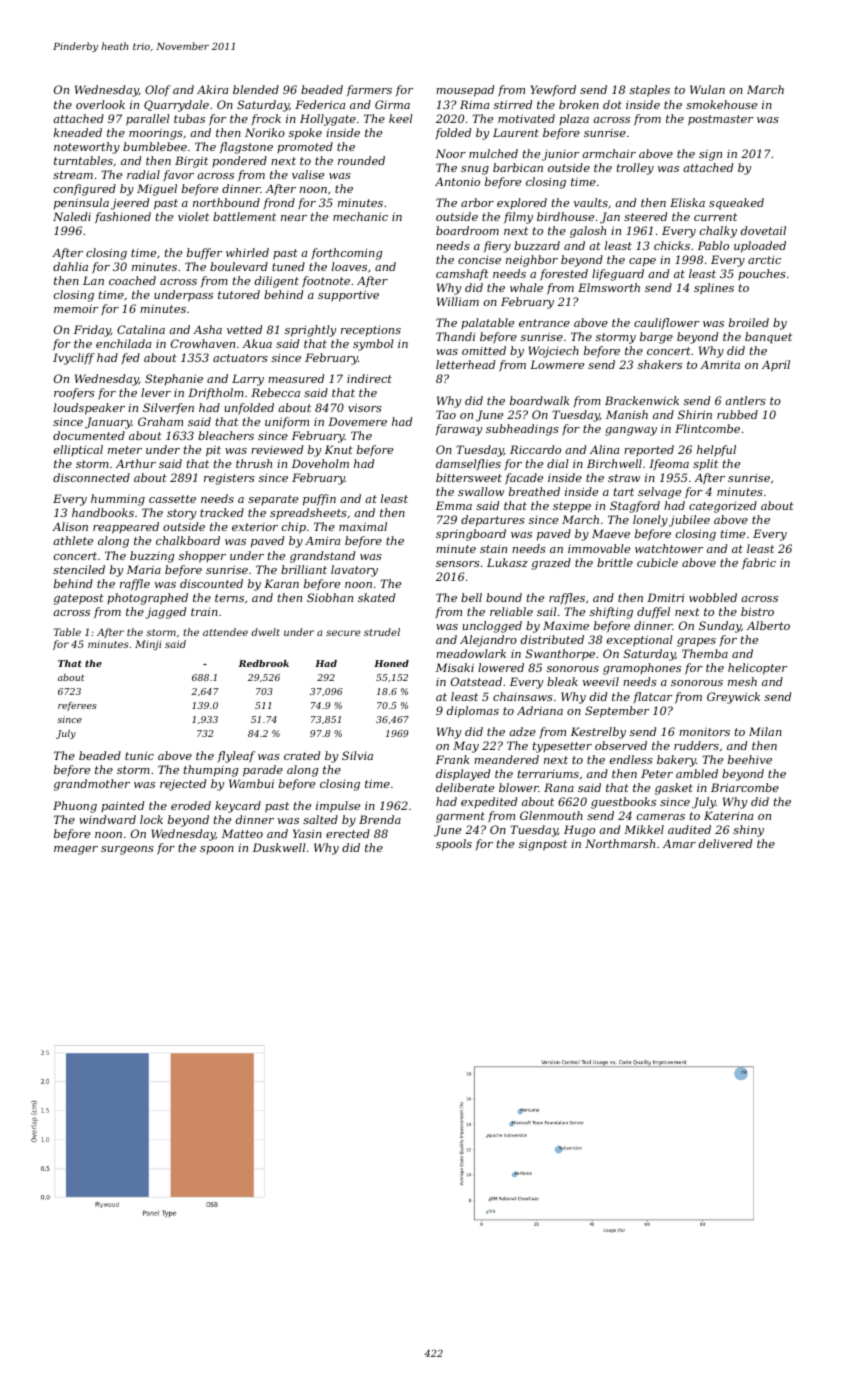  What do you see at coordinates (469, 477) in the page?
I see `bittersweet` at bounding box center [469, 477].
